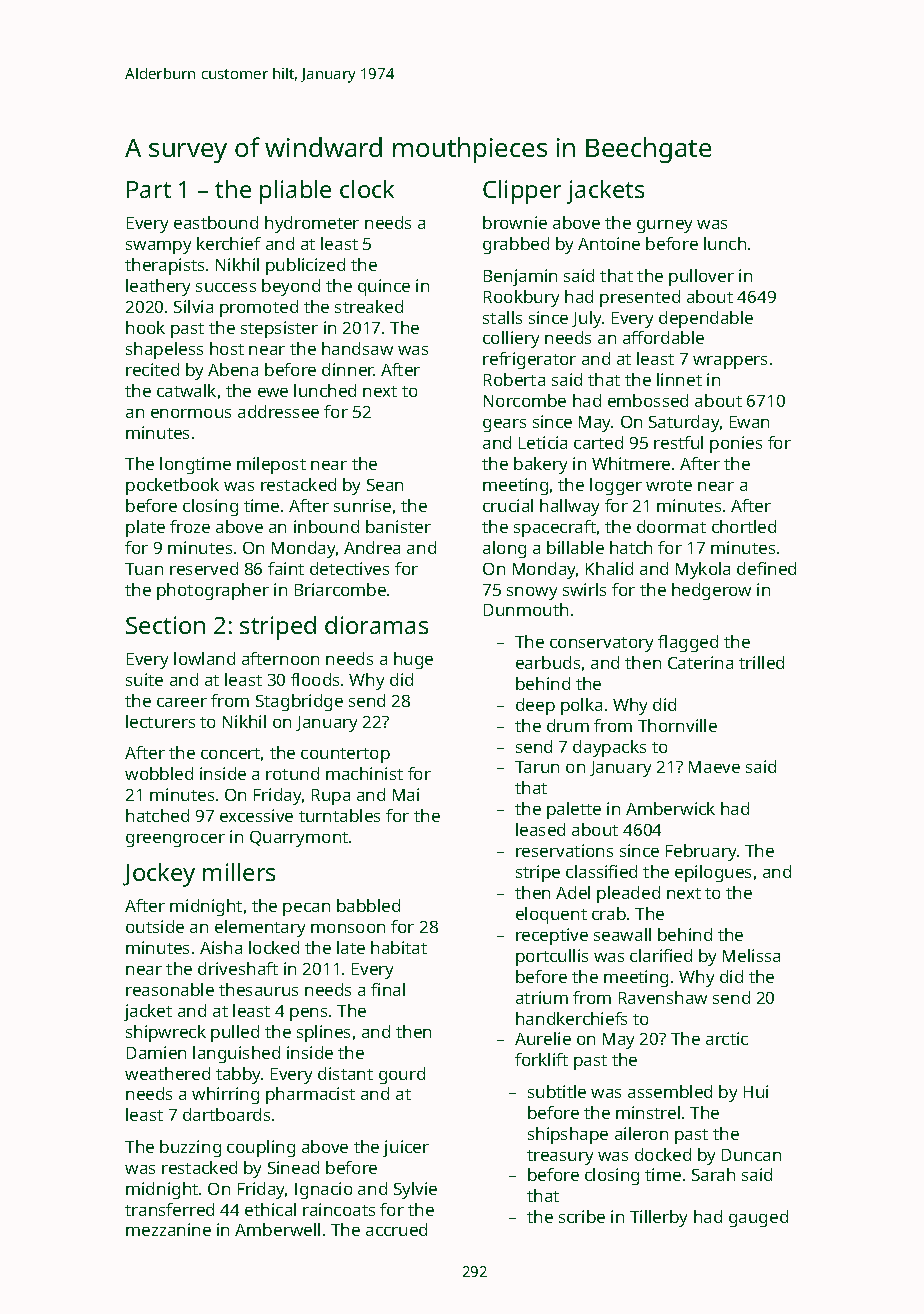 The width and height of the document is (924, 1314). I want to click on Tuan, so click(144, 569).
